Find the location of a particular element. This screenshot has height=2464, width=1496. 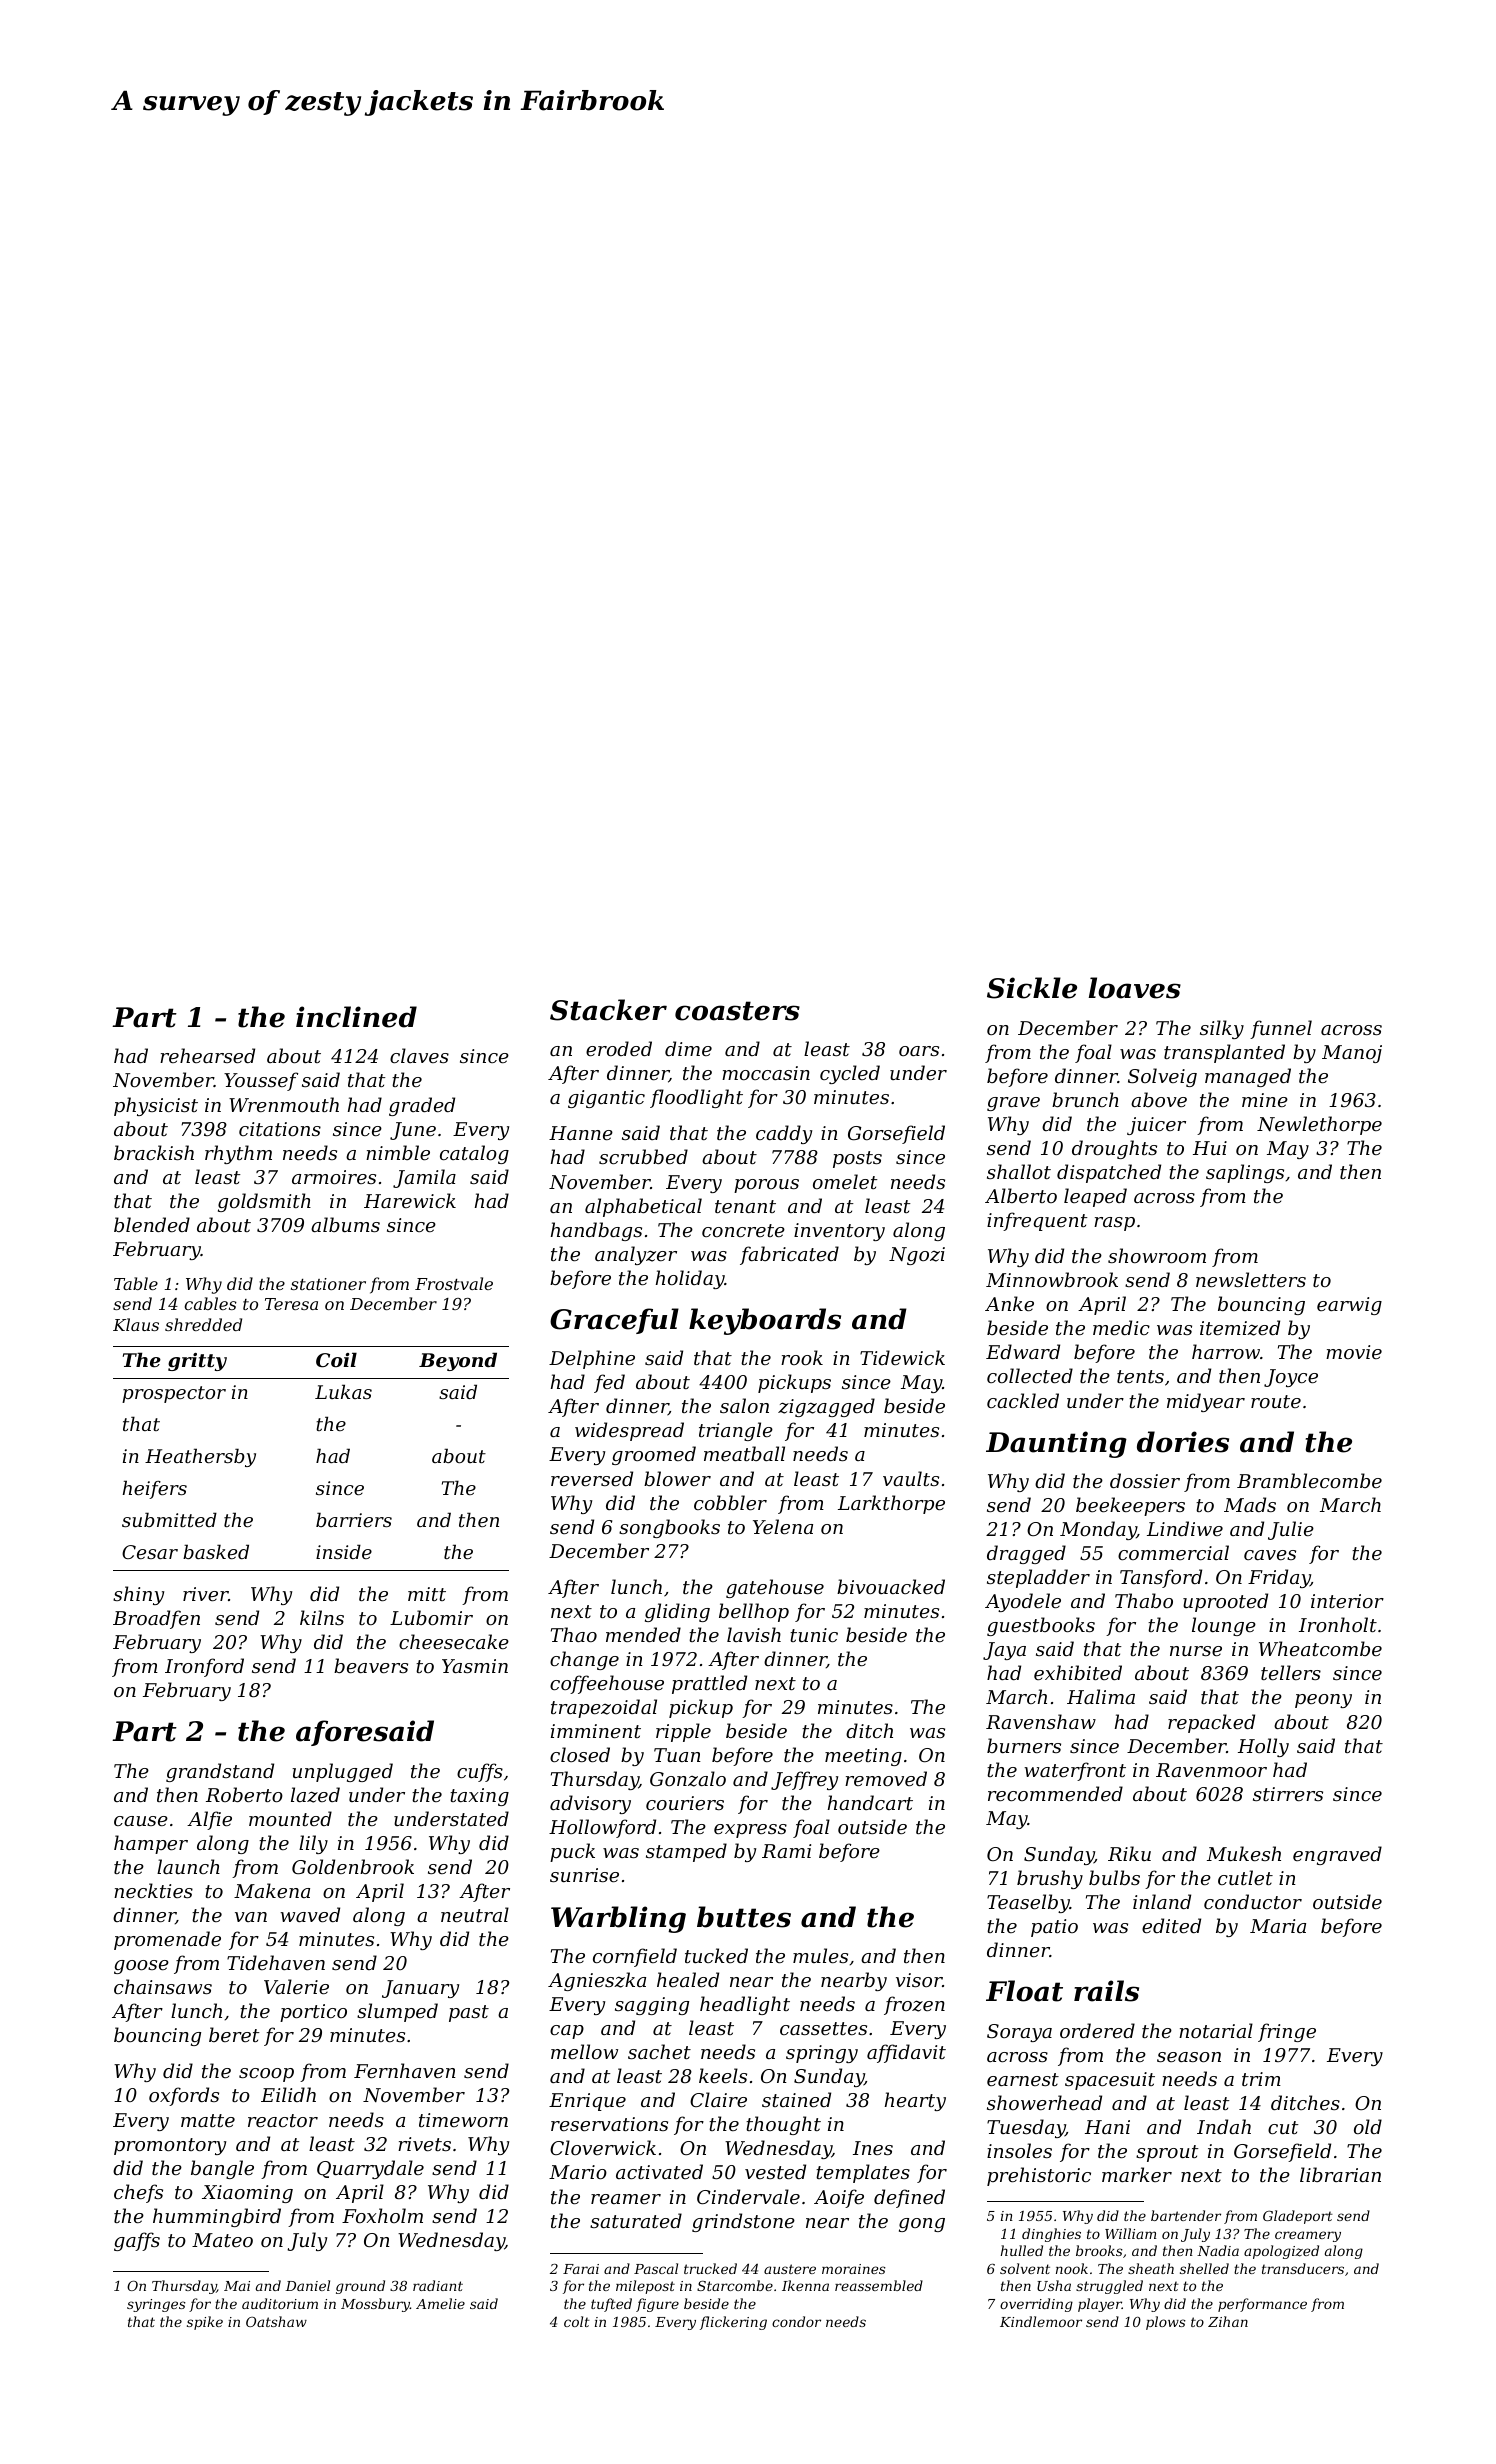

alphabetical is located at coordinates (643, 1207).
